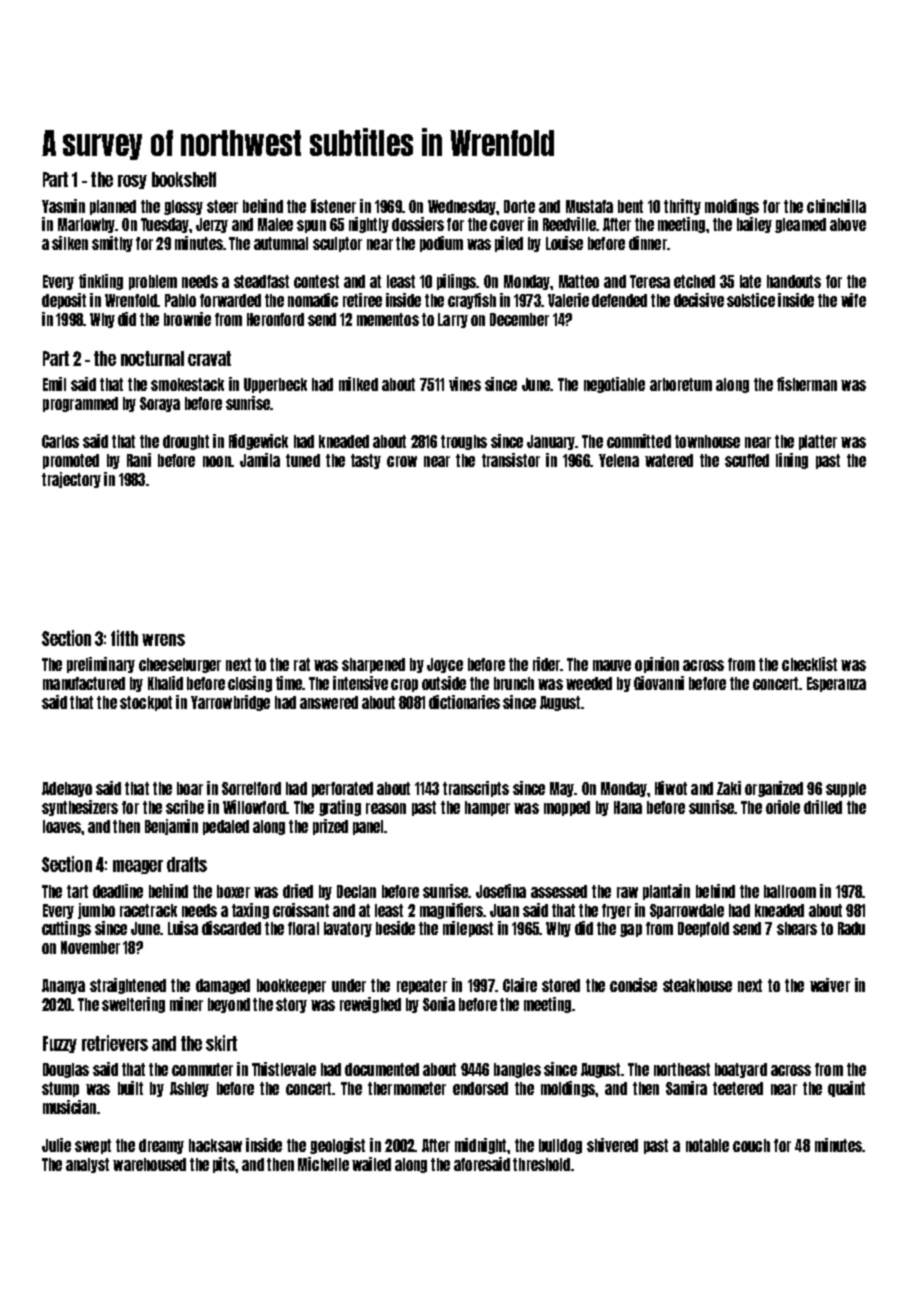  I want to click on crow, so click(402, 461).
